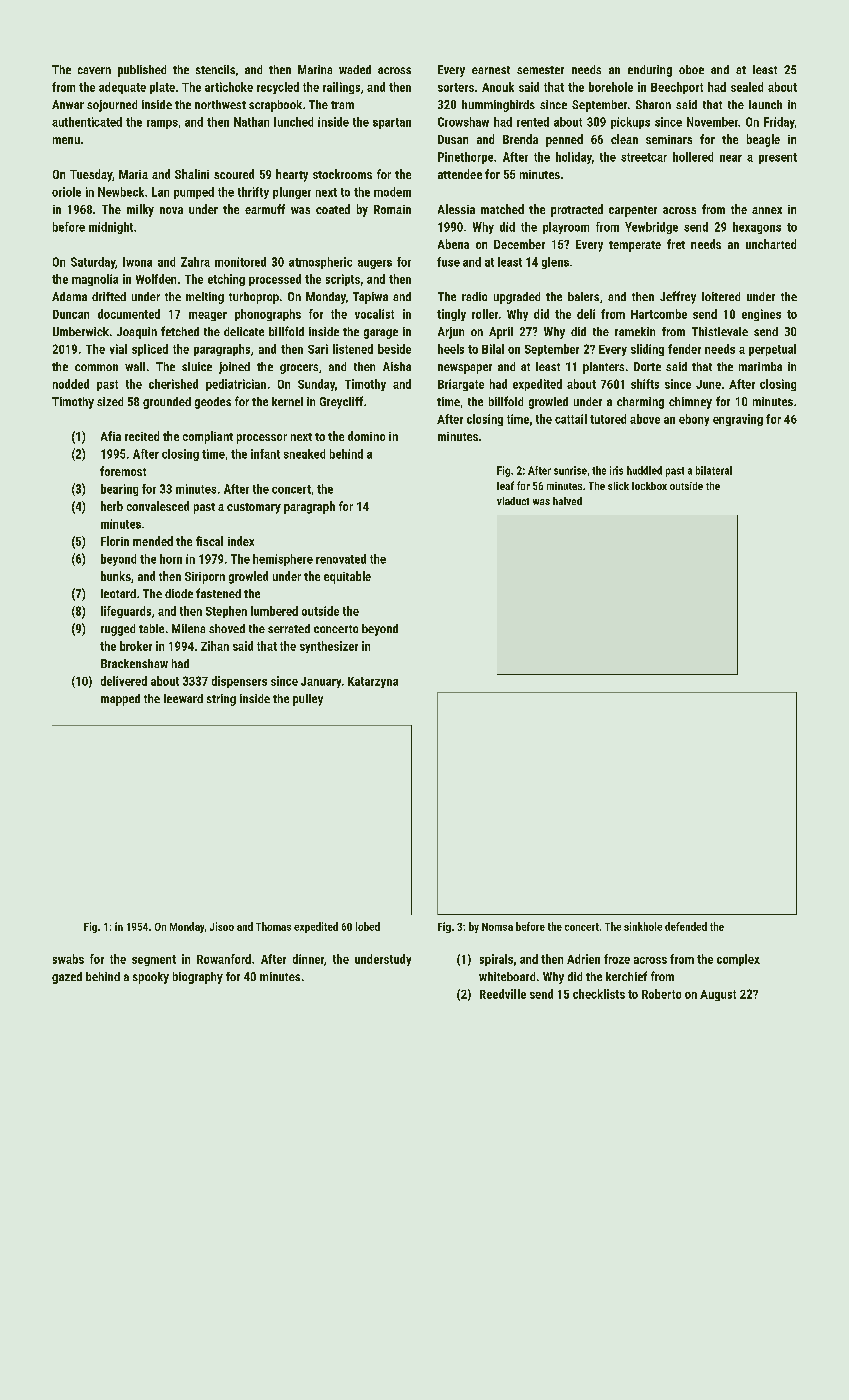  I want to click on oboe, so click(691, 69).
